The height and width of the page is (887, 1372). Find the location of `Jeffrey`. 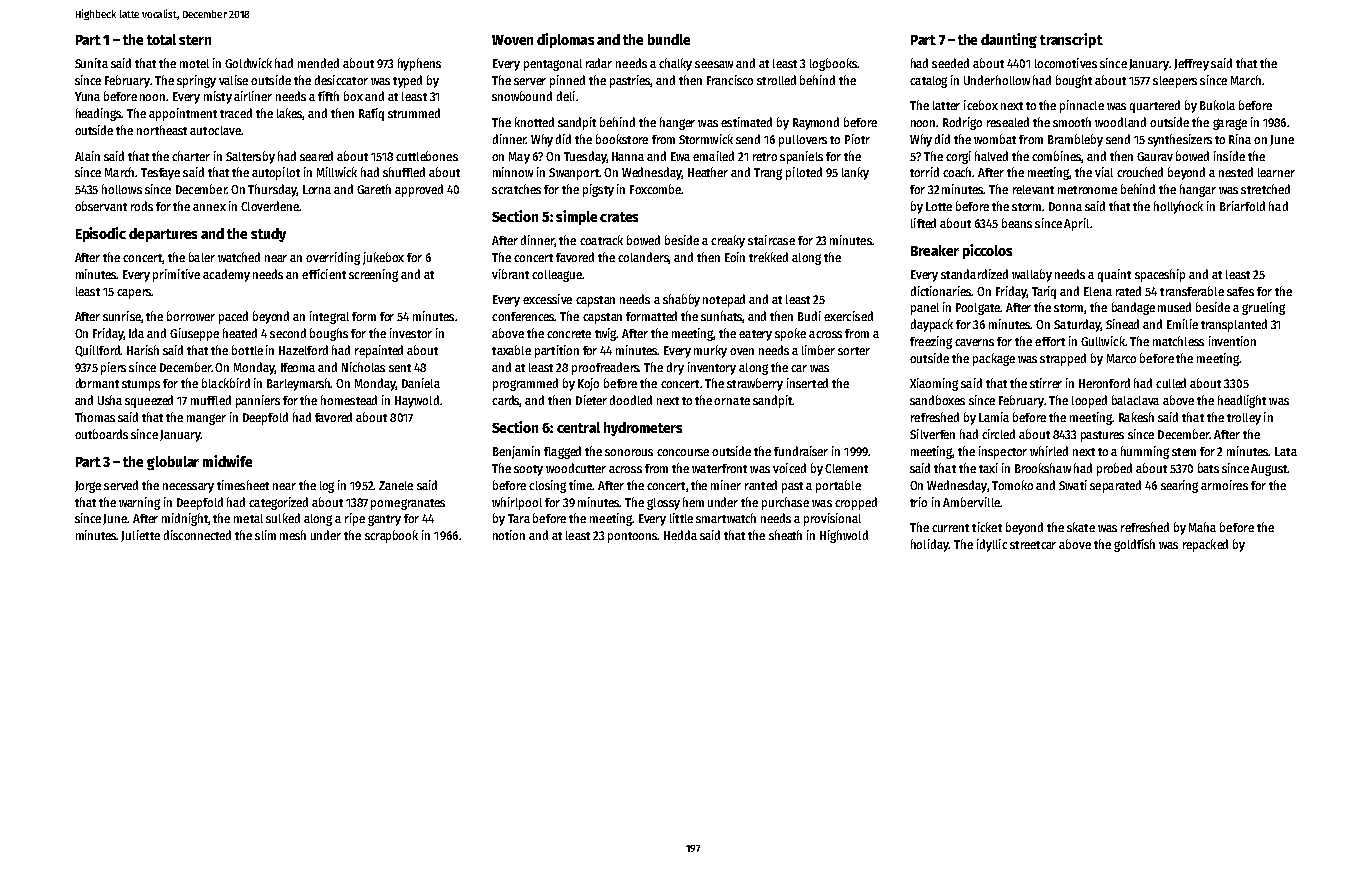

Jeffrey is located at coordinates (1191, 65).
